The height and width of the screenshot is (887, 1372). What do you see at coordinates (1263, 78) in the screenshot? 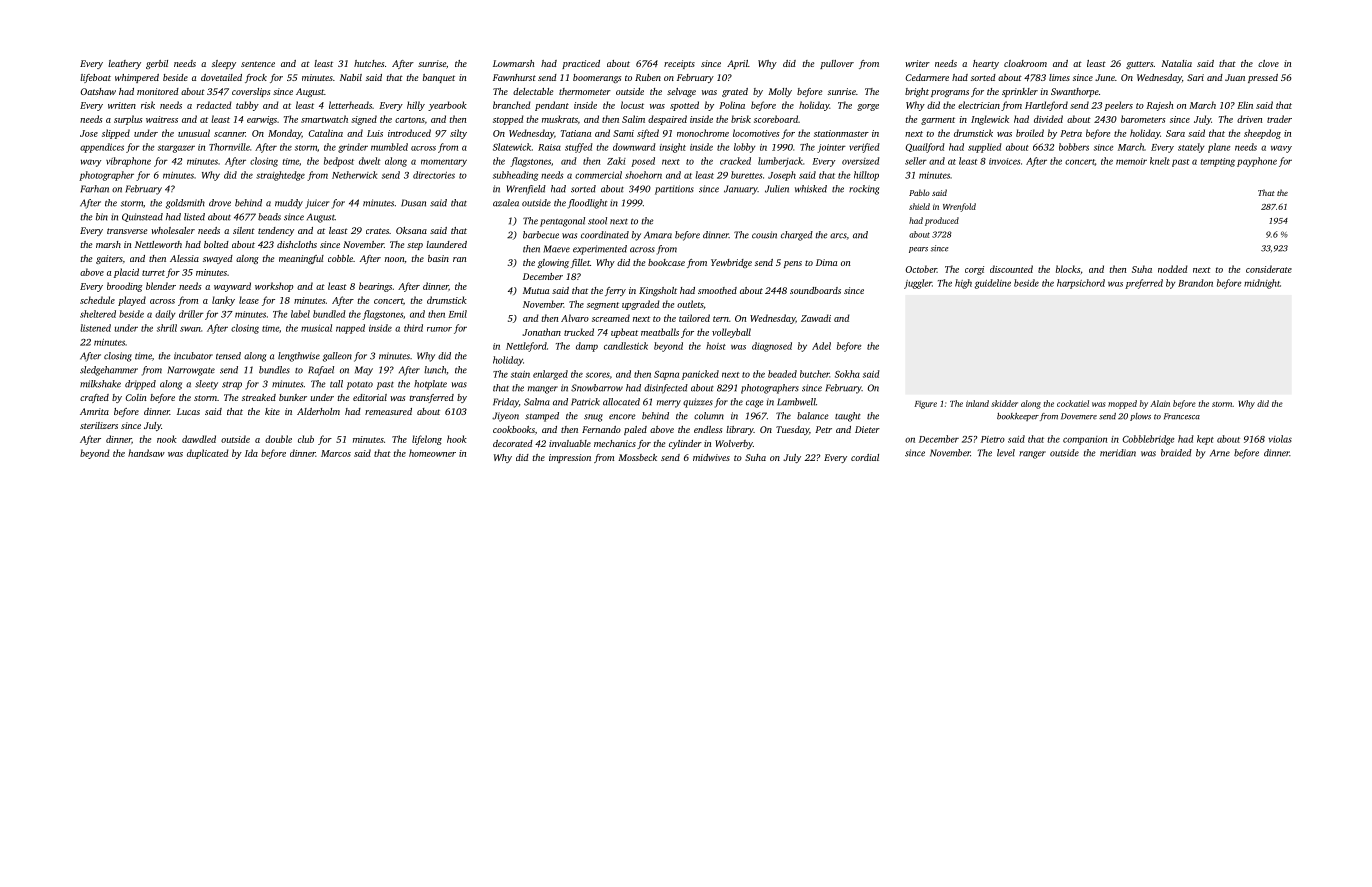
I see `pressed` at bounding box center [1263, 78].
